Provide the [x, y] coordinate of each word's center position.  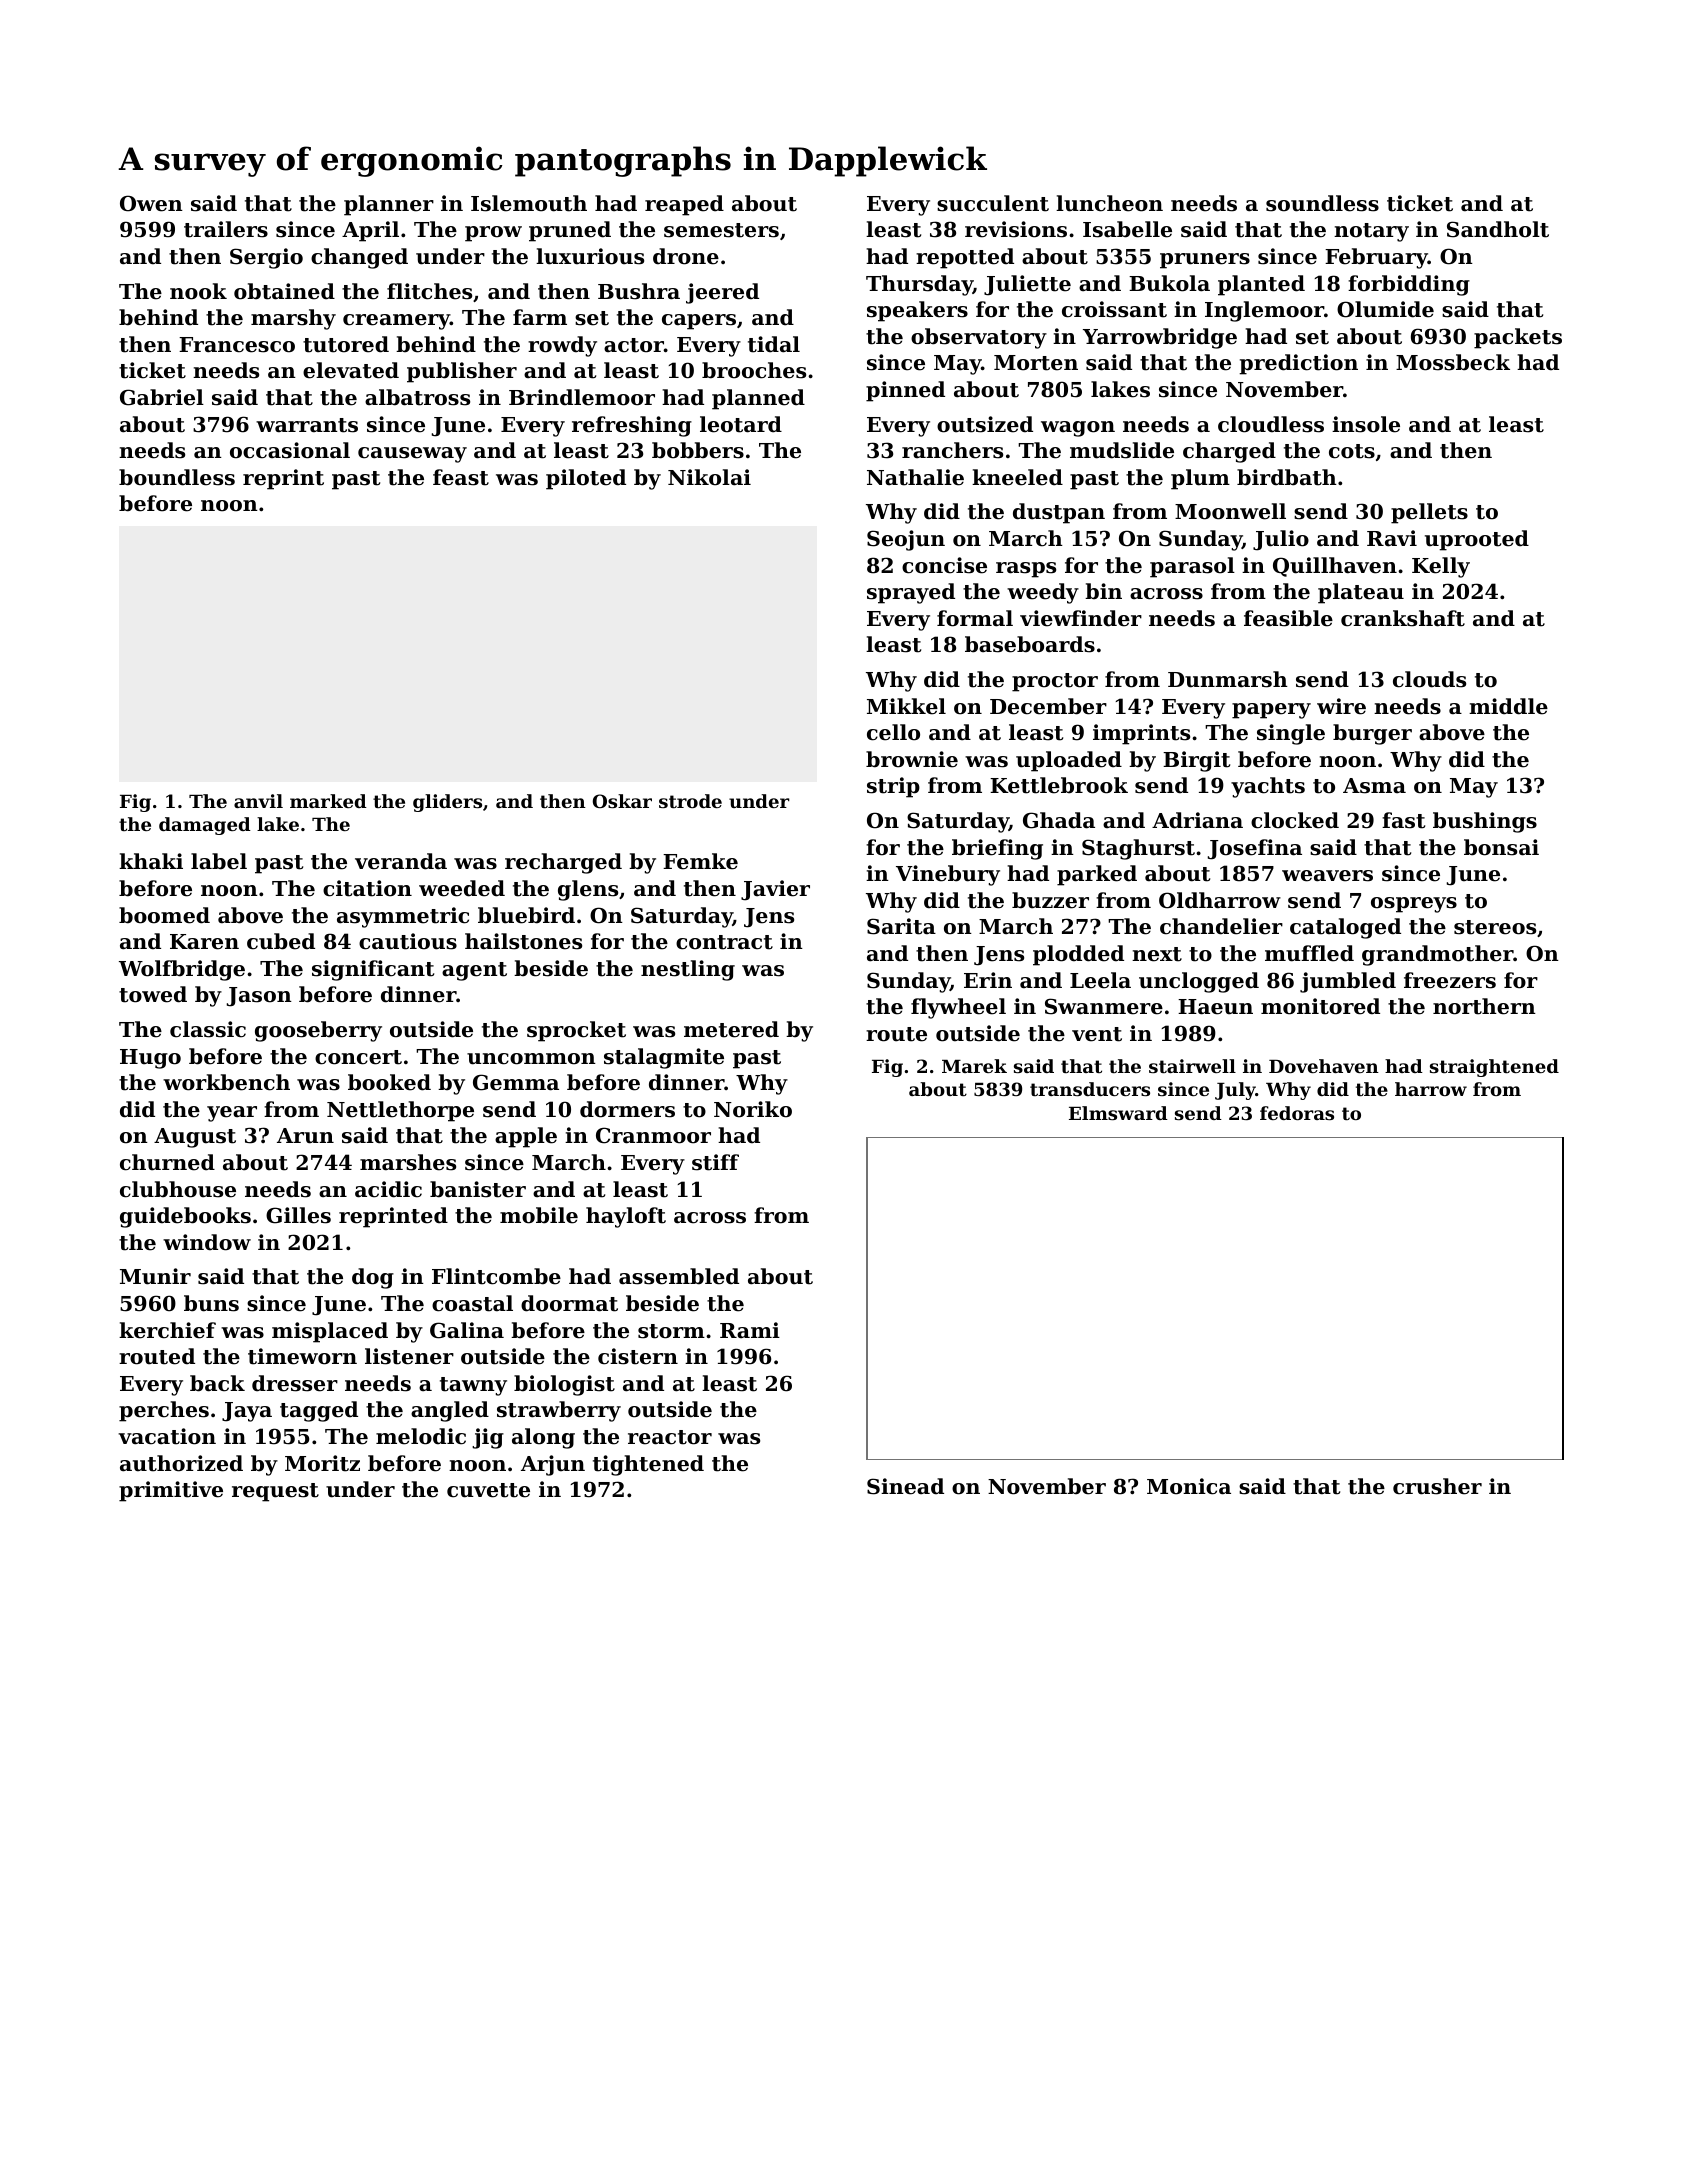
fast [1403, 820]
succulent [993, 203]
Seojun [906, 540]
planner [389, 205]
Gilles [298, 1215]
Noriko [753, 1109]
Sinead [905, 1486]
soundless [1322, 203]
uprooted [1477, 540]
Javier [775, 890]
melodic [421, 1436]
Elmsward [1118, 1113]
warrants [307, 425]
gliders [447, 803]
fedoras [1297, 1113]
